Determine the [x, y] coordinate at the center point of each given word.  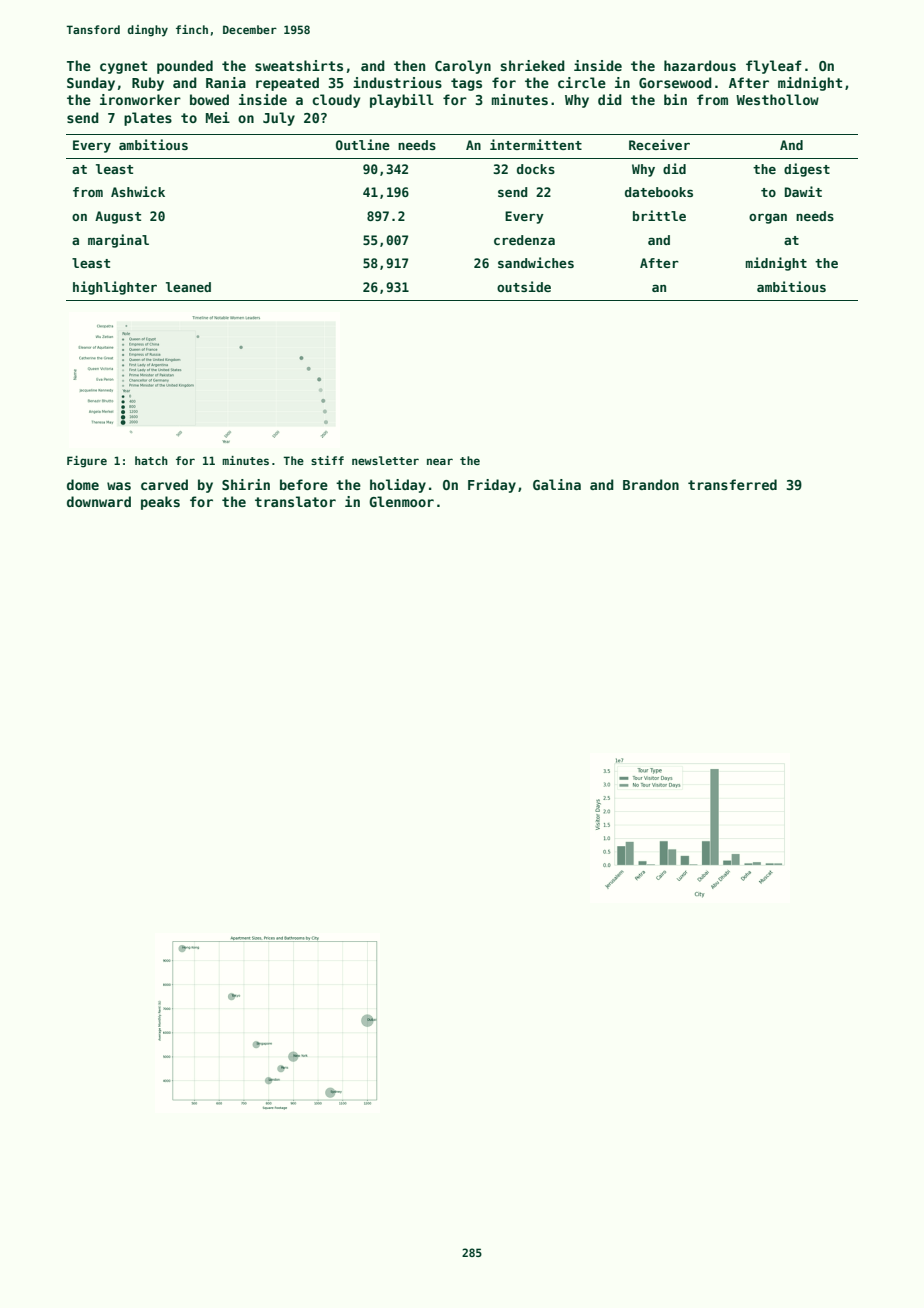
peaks [160, 503]
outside [524, 286]
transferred [732, 484]
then [409, 65]
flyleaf [774, 67]
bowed [209, 99]
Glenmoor [401, 501]
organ [768, 218]
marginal [118, 241]
